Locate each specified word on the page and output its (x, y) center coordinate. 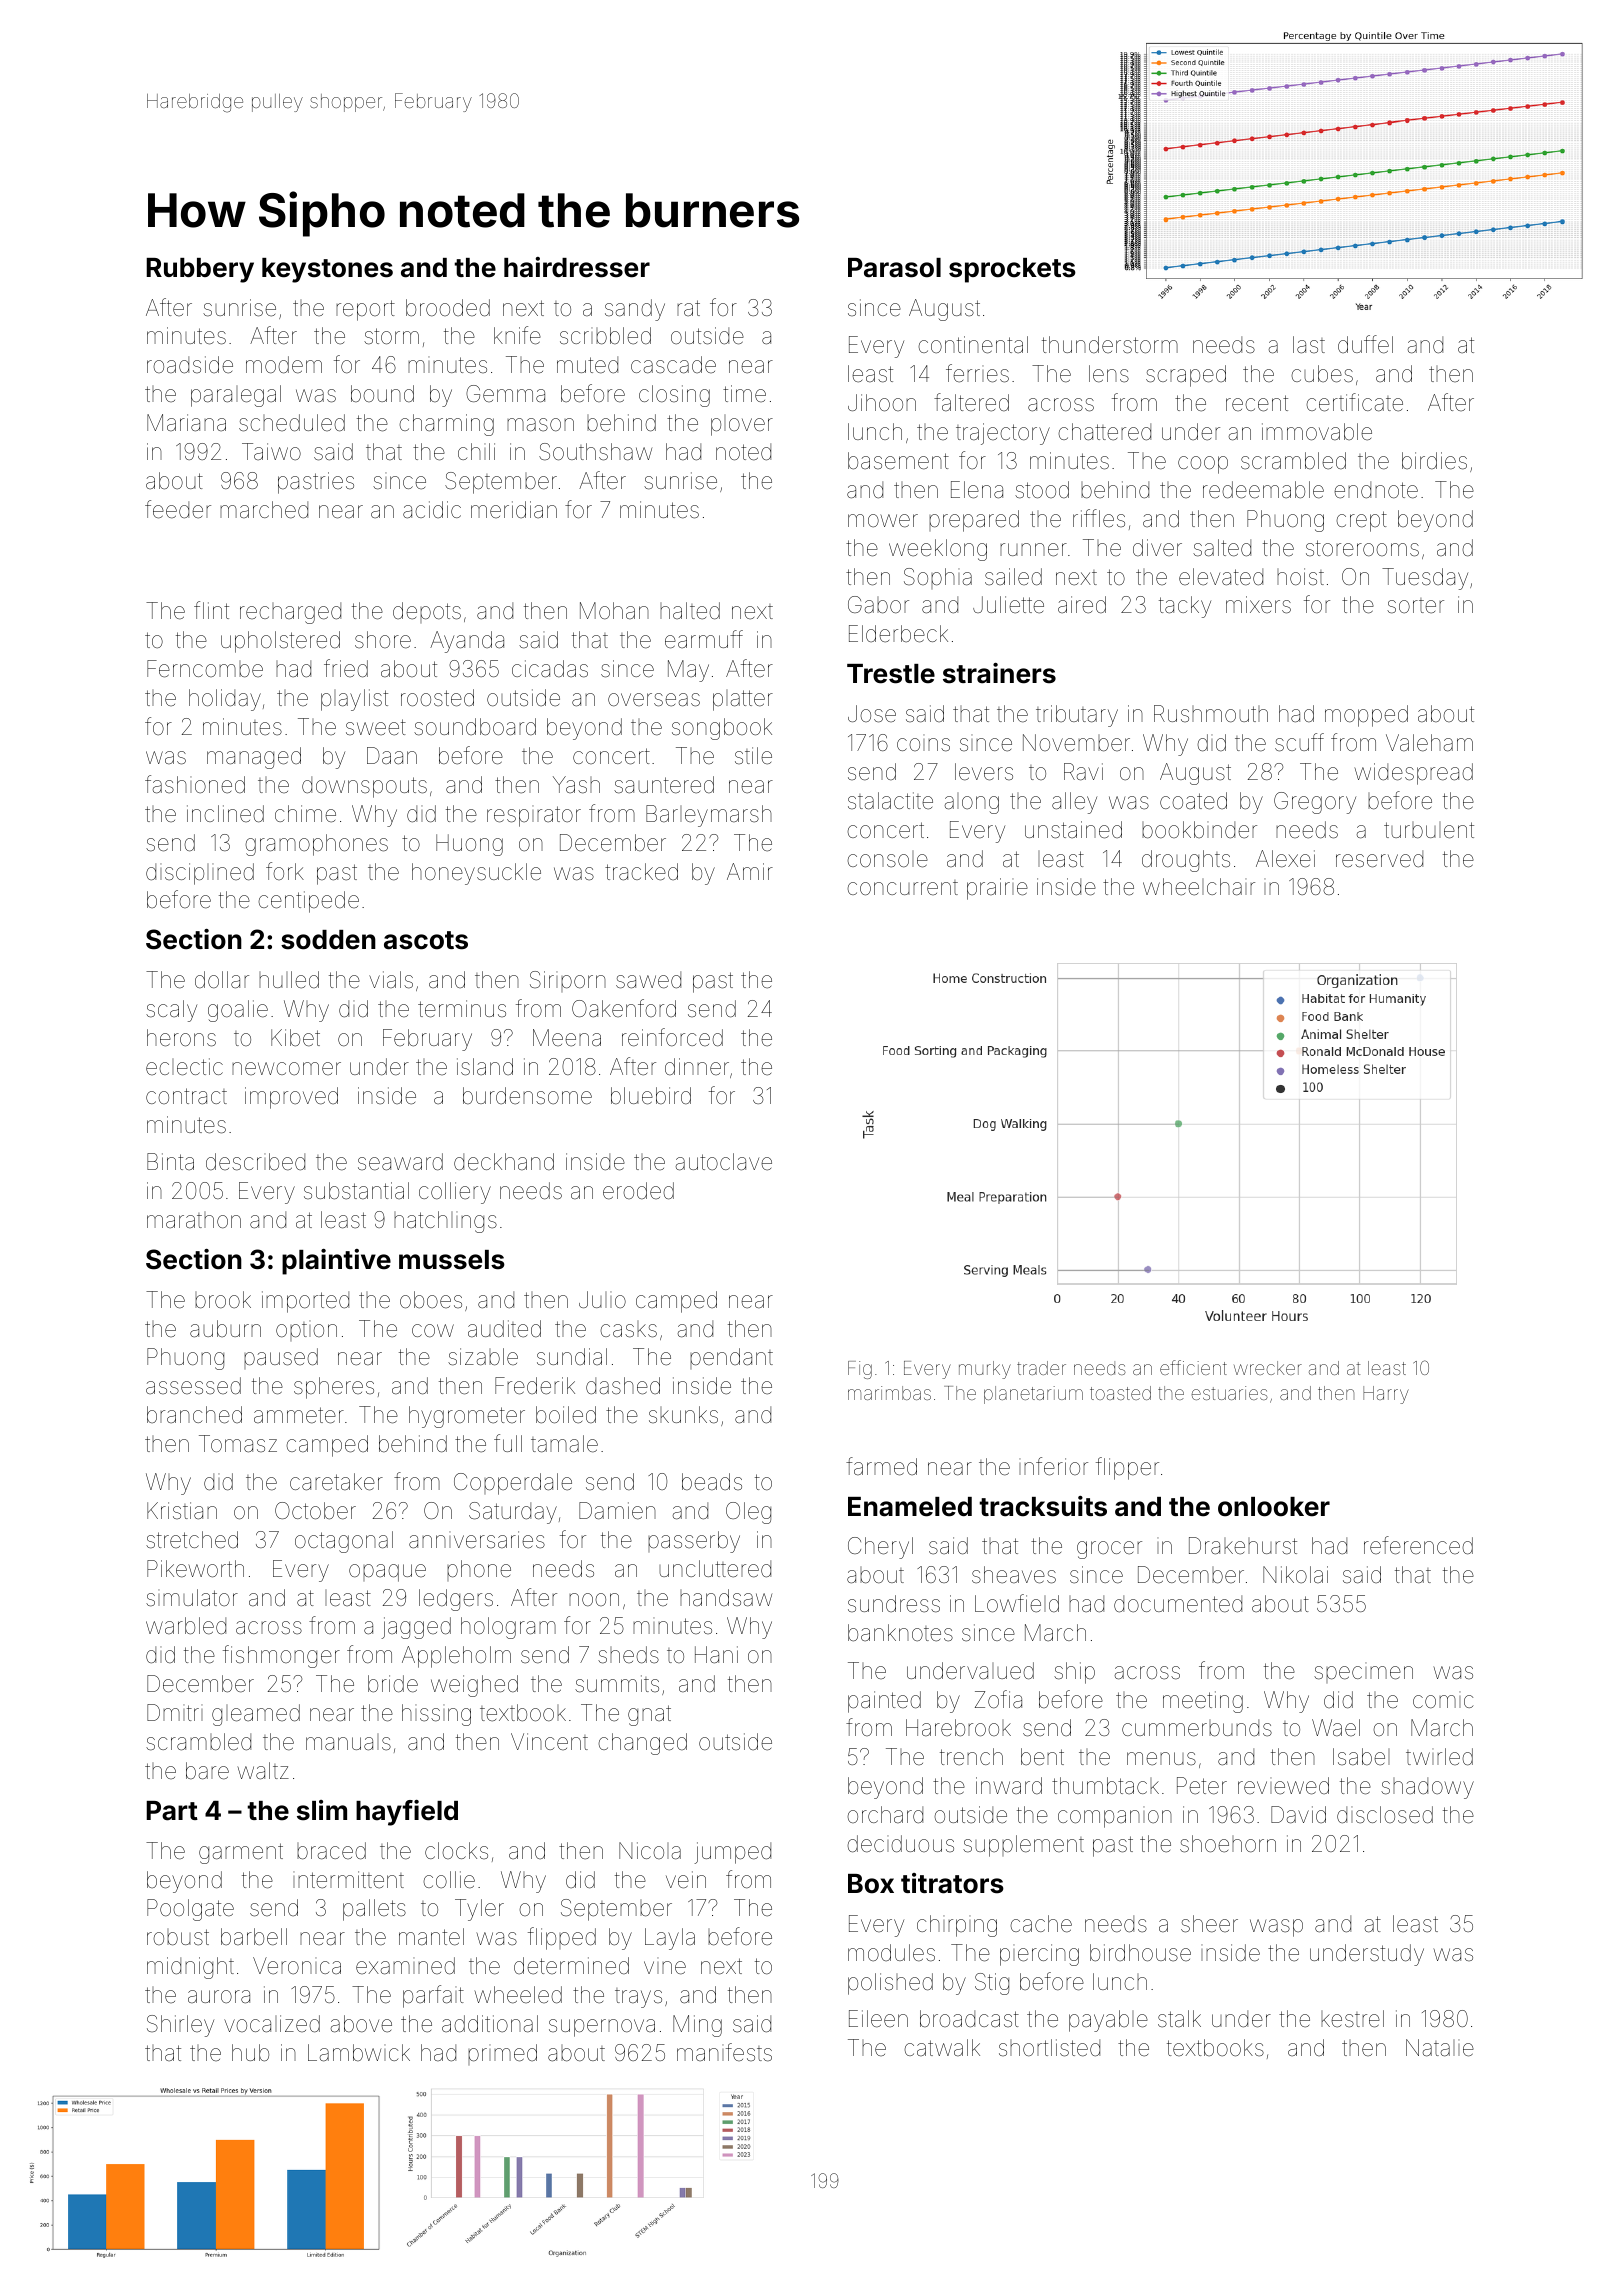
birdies (1434, 461)
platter (743, 700)
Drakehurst (1243, 1546)
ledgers (456, 1600)
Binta (170, 1161)
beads (712, 1482)
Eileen (878, 2019)
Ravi (1083, 772)
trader (1041, 1368)
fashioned (195, 784)
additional (490, 2024)
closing (674, 396)
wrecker (1268, 1368)
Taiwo (271, 451)
